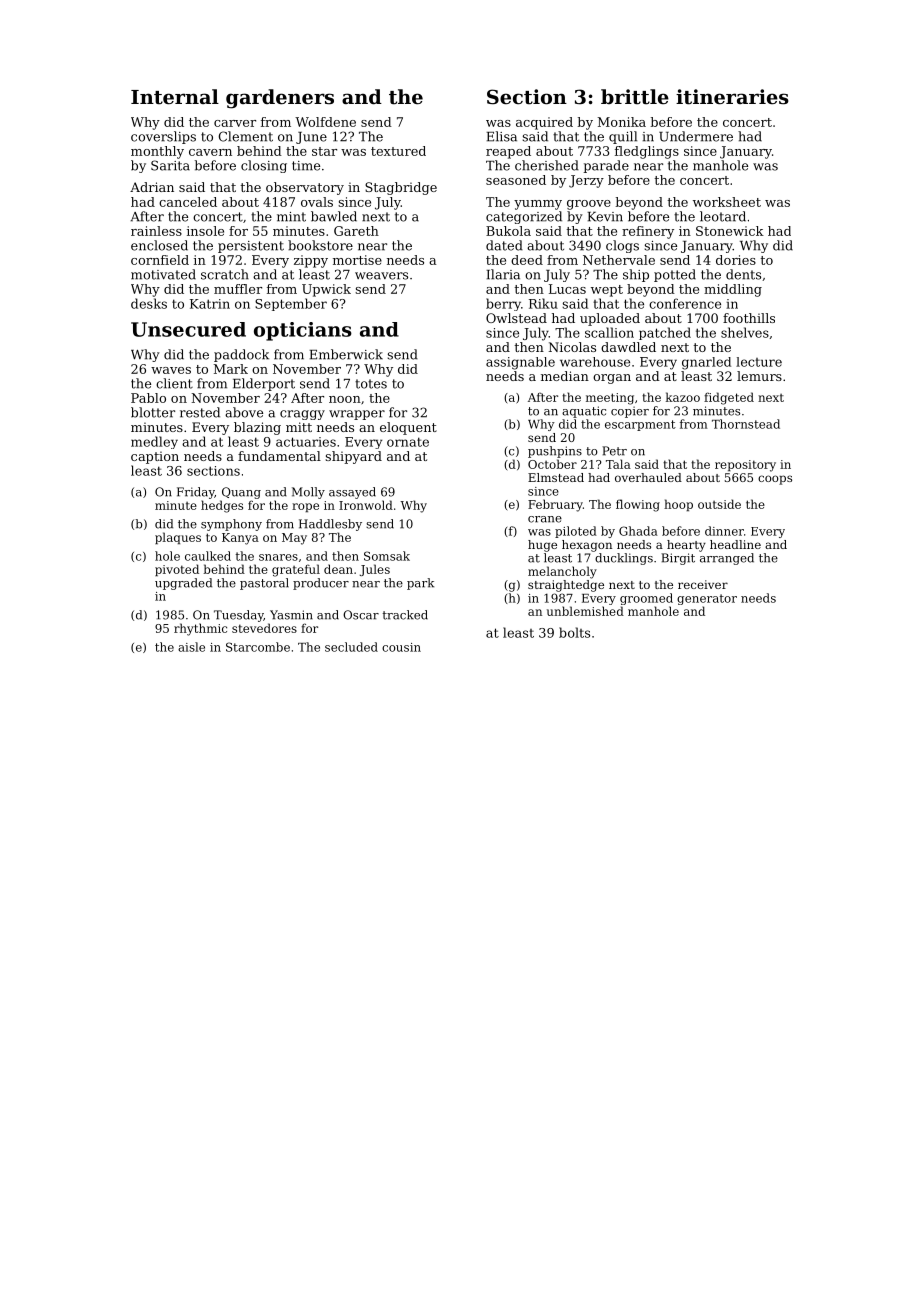  I want to click on bolts, so click(574, 632).
